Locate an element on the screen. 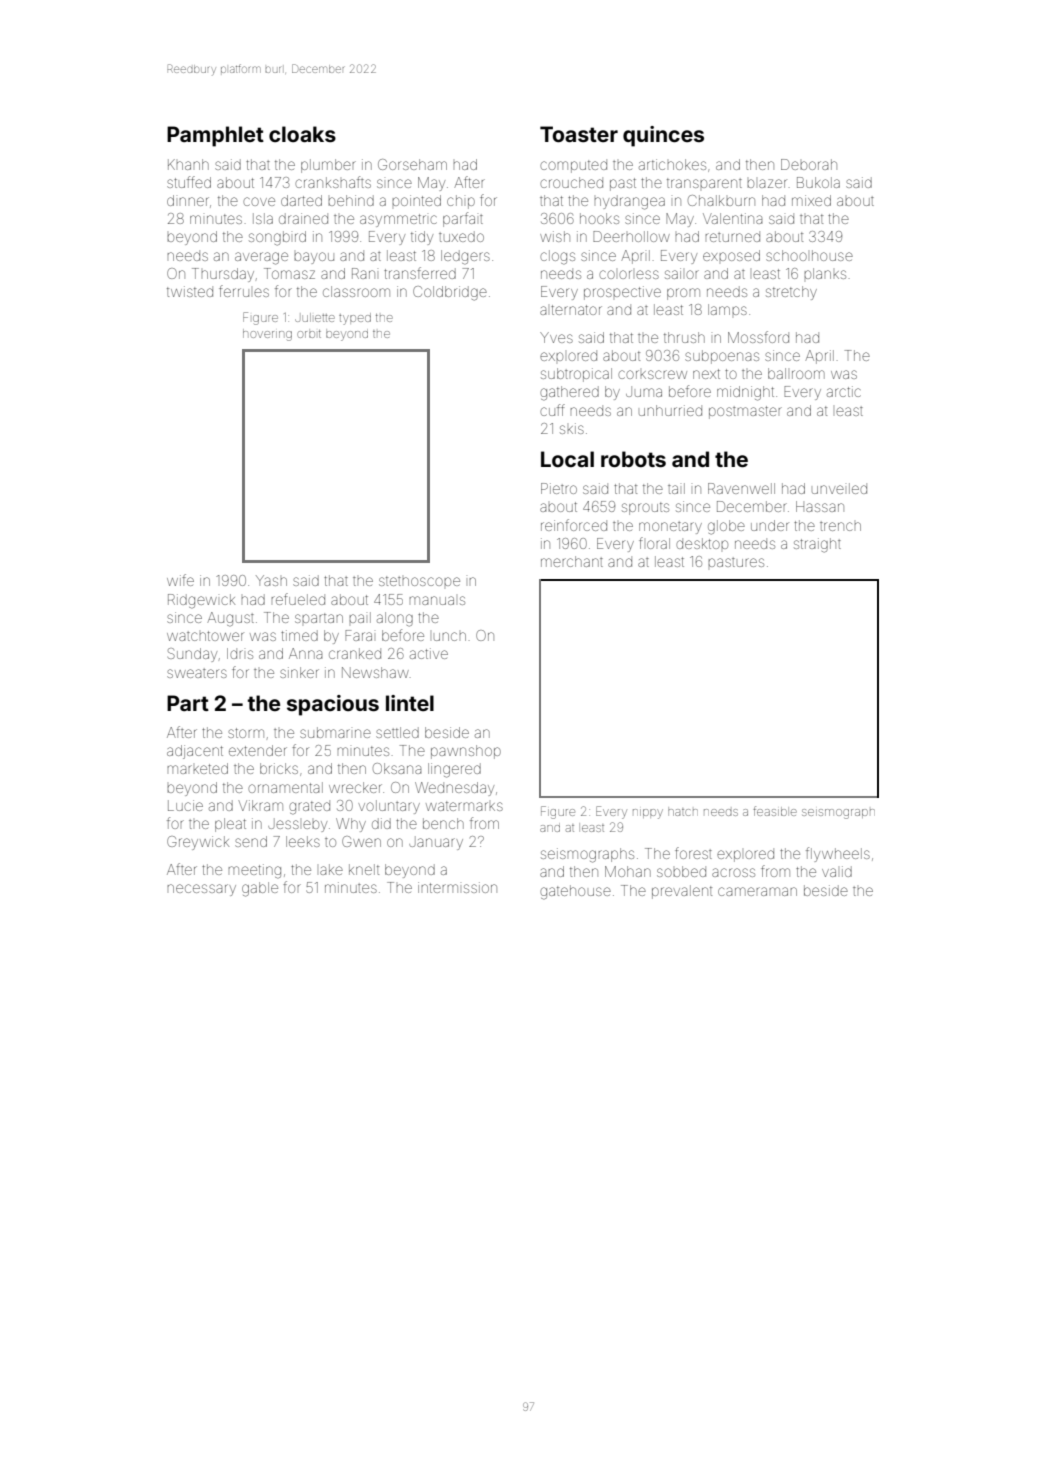 The width and height of the screenshot is (1045, 1484). Mohan is located at coordinates (628, 871).
